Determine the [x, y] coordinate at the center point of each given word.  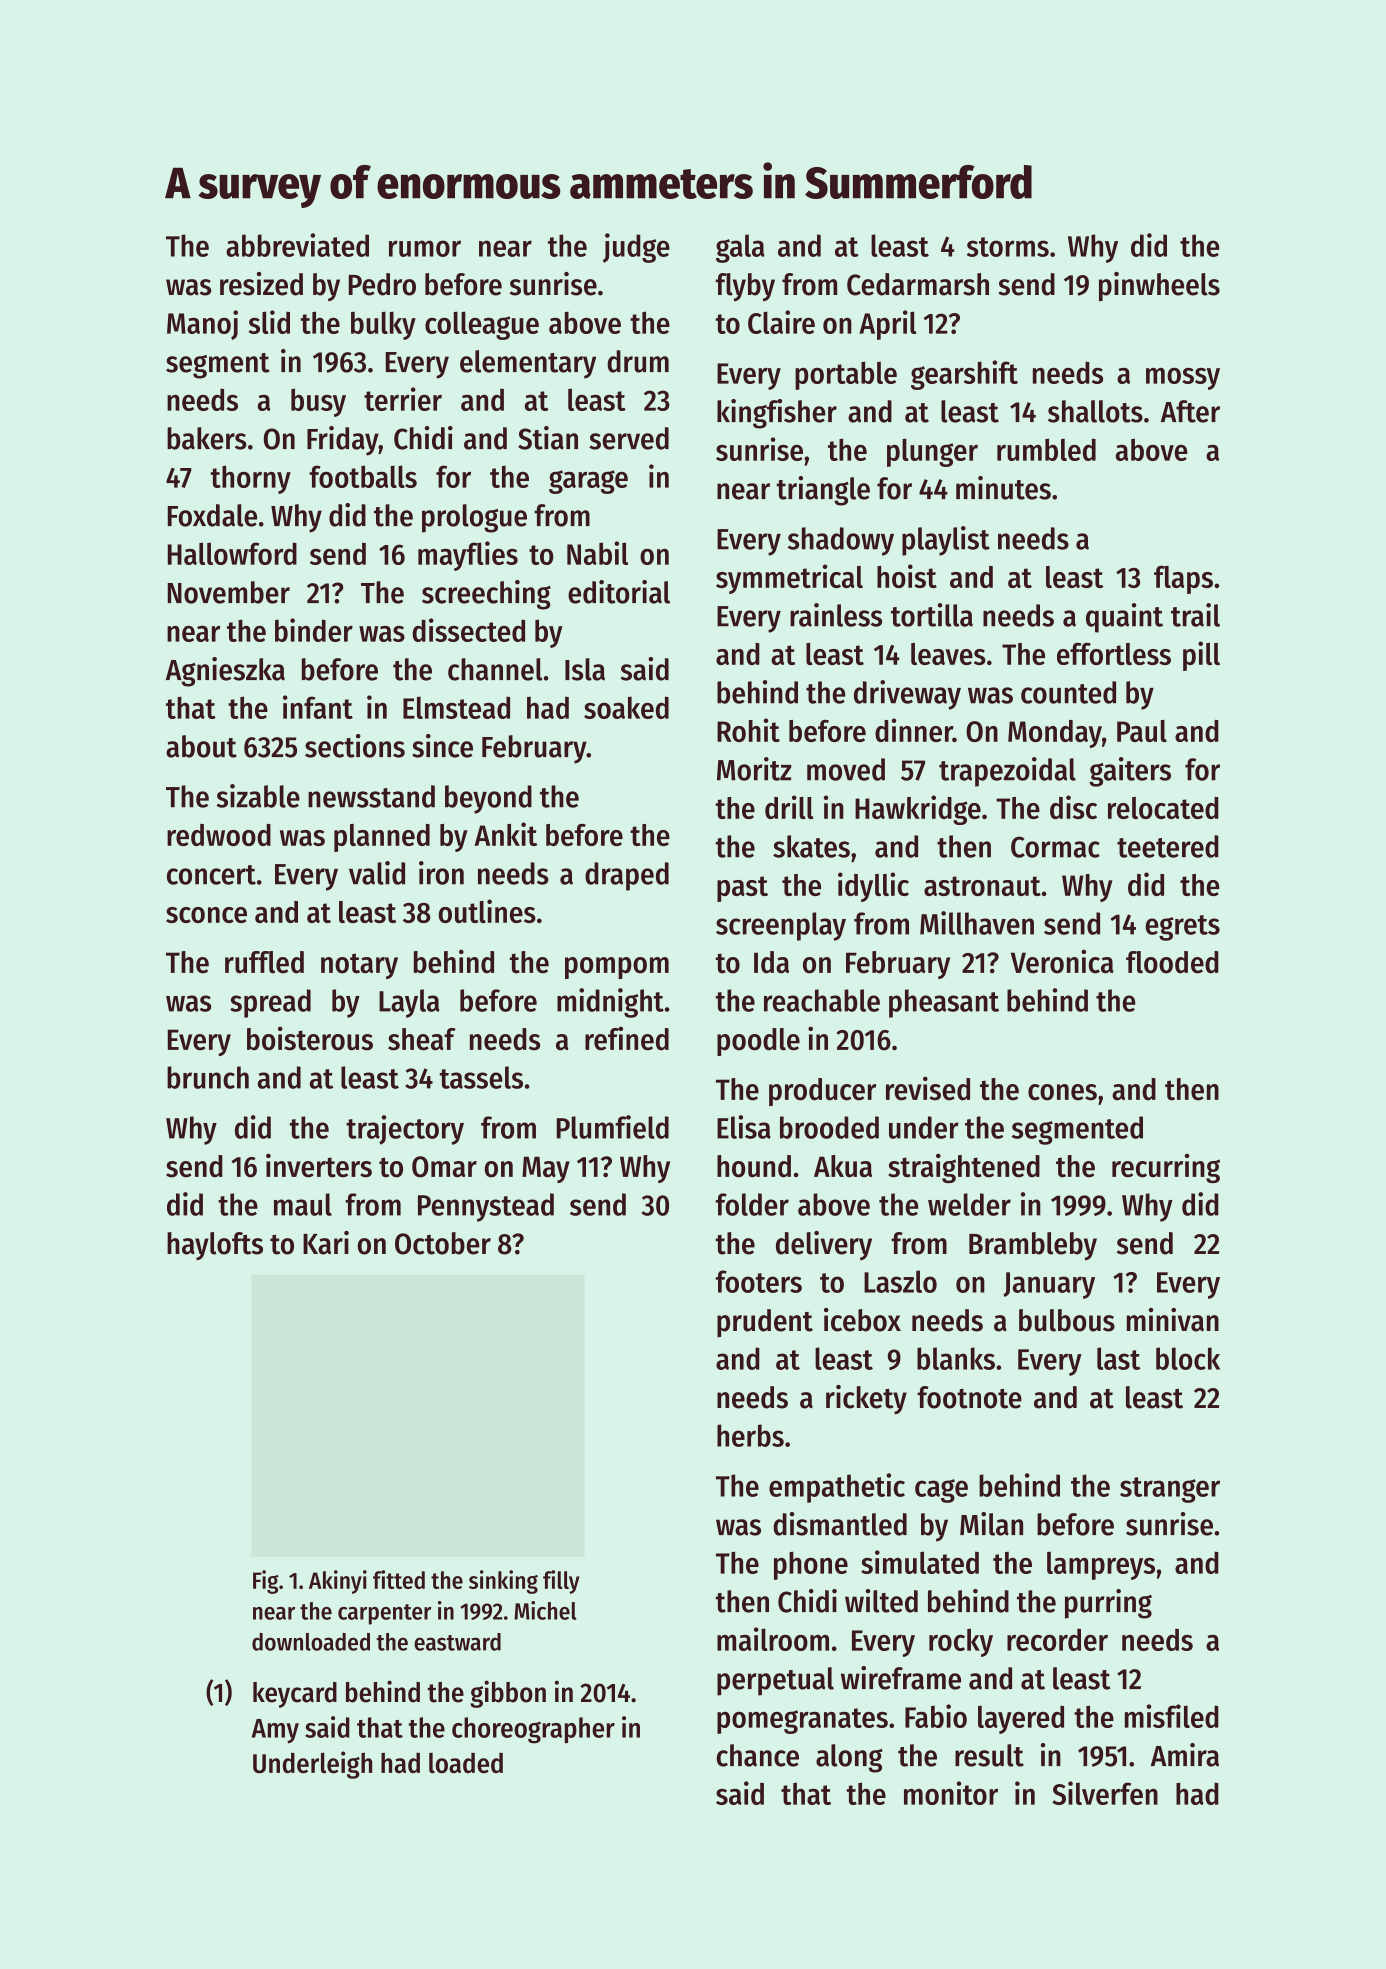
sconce [206, 915]
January [1049, 1285]
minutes [1003, 488]
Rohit [748, 730]
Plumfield [613, 1127]
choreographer [533, 1730]
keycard [295, 1695]
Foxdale [212, 515]
